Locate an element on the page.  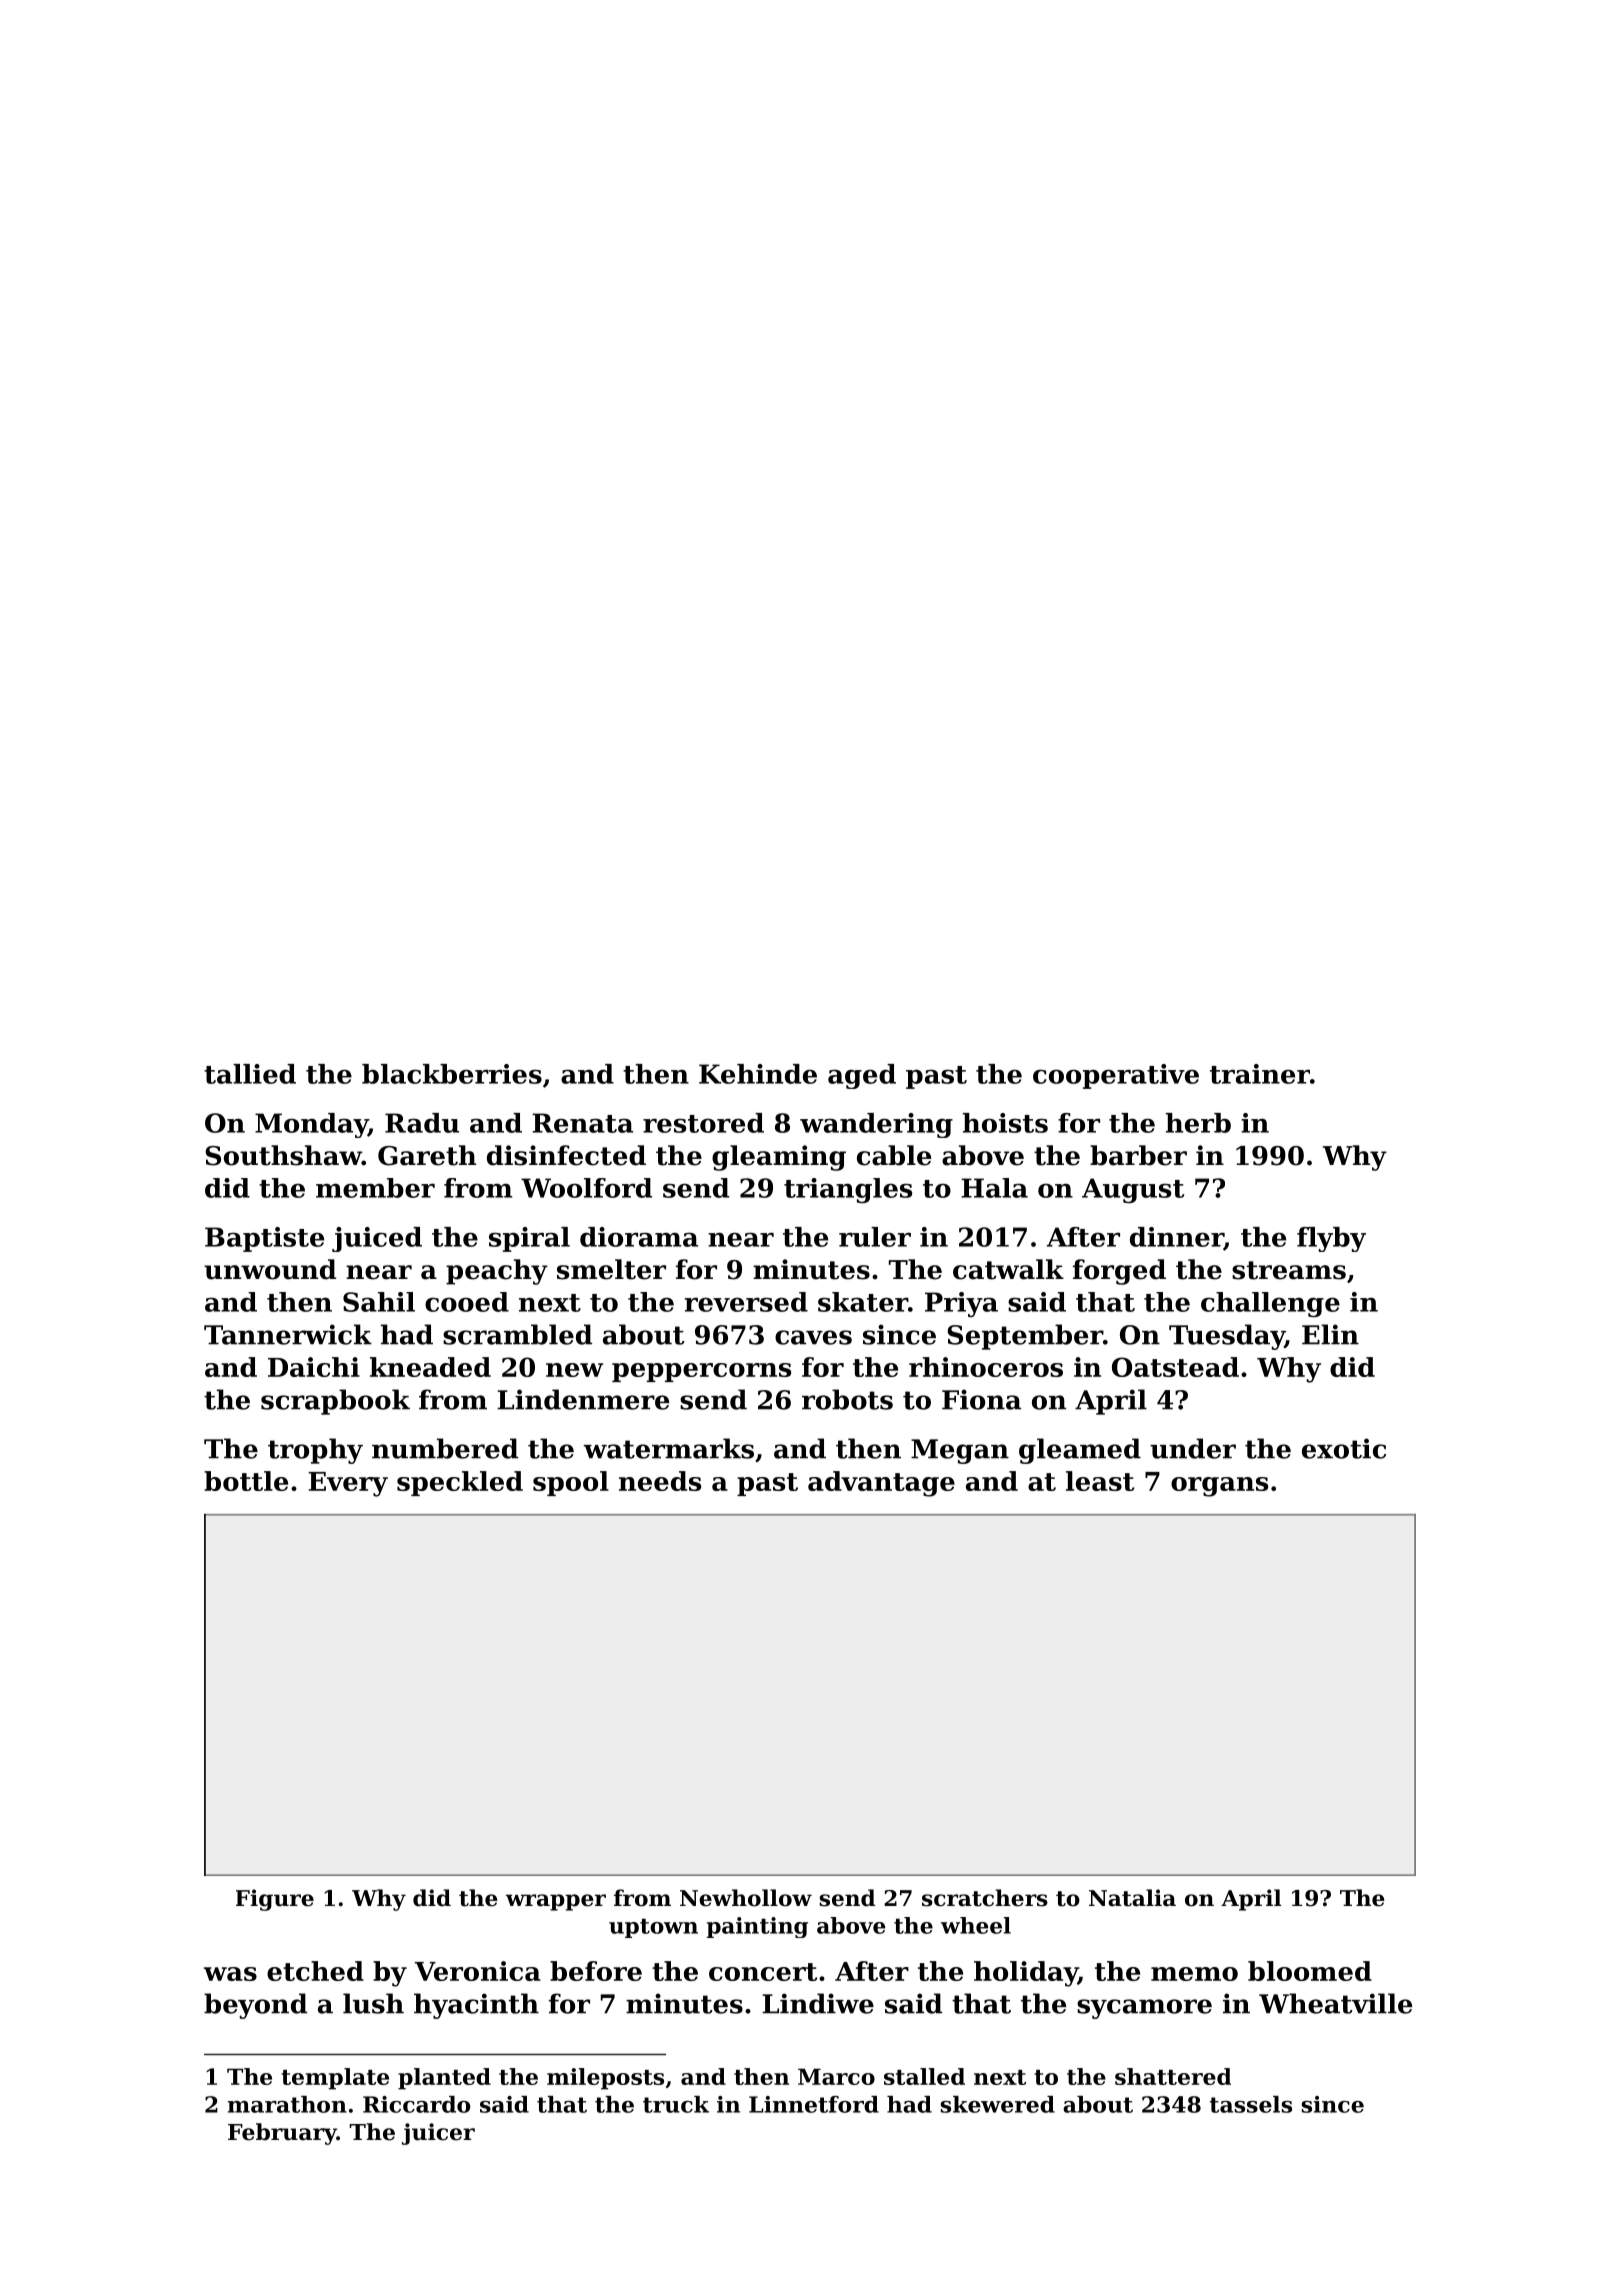
trophy is located at coordinates (315, 1451).
